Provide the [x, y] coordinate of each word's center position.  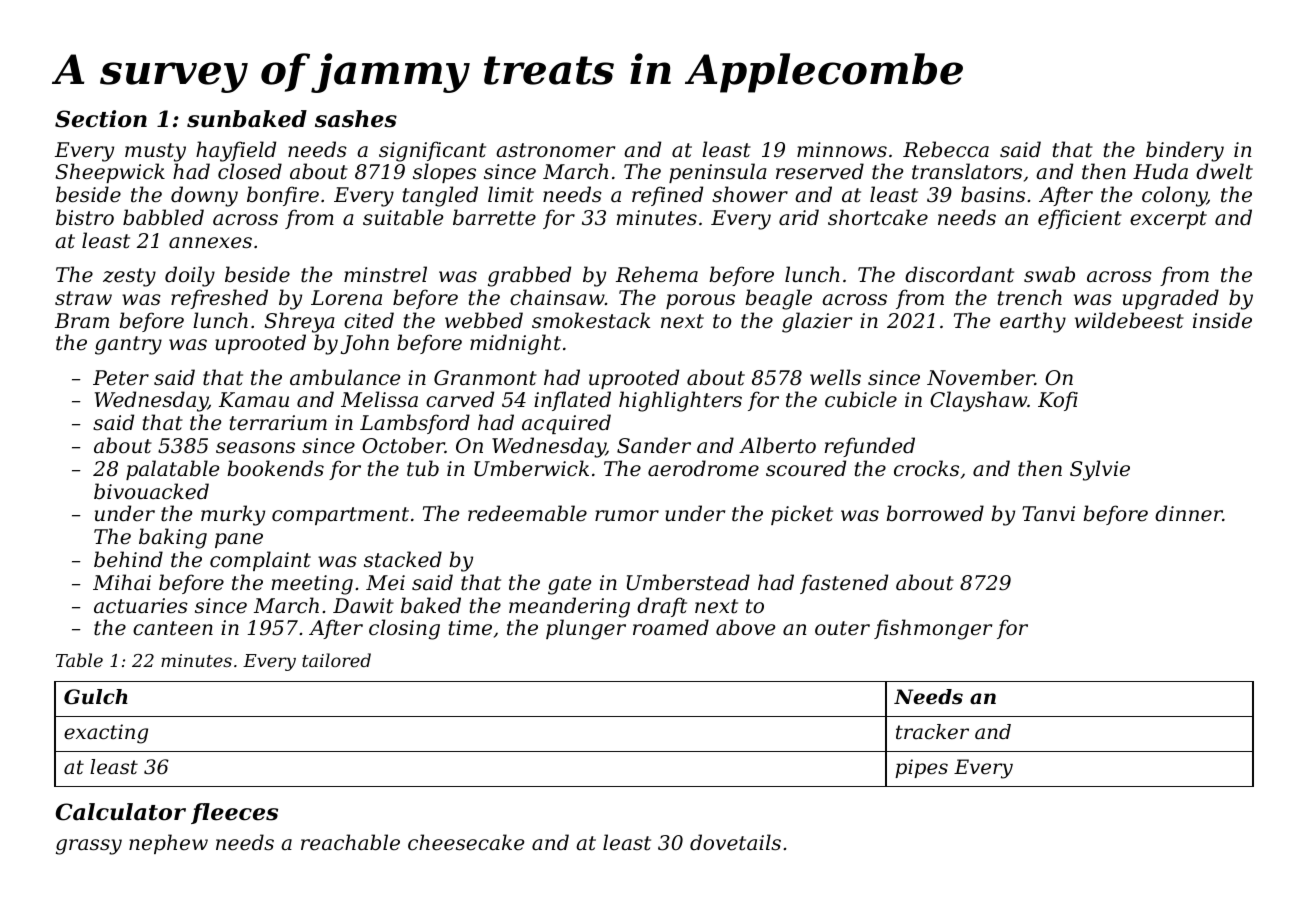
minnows [842, 150]
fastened [844, 584]
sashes [356, 119]
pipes [921, 768]
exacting [106, 734]
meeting [312, 585]
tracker [932, 732]
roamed [671, 627]
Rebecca [946, 149]
